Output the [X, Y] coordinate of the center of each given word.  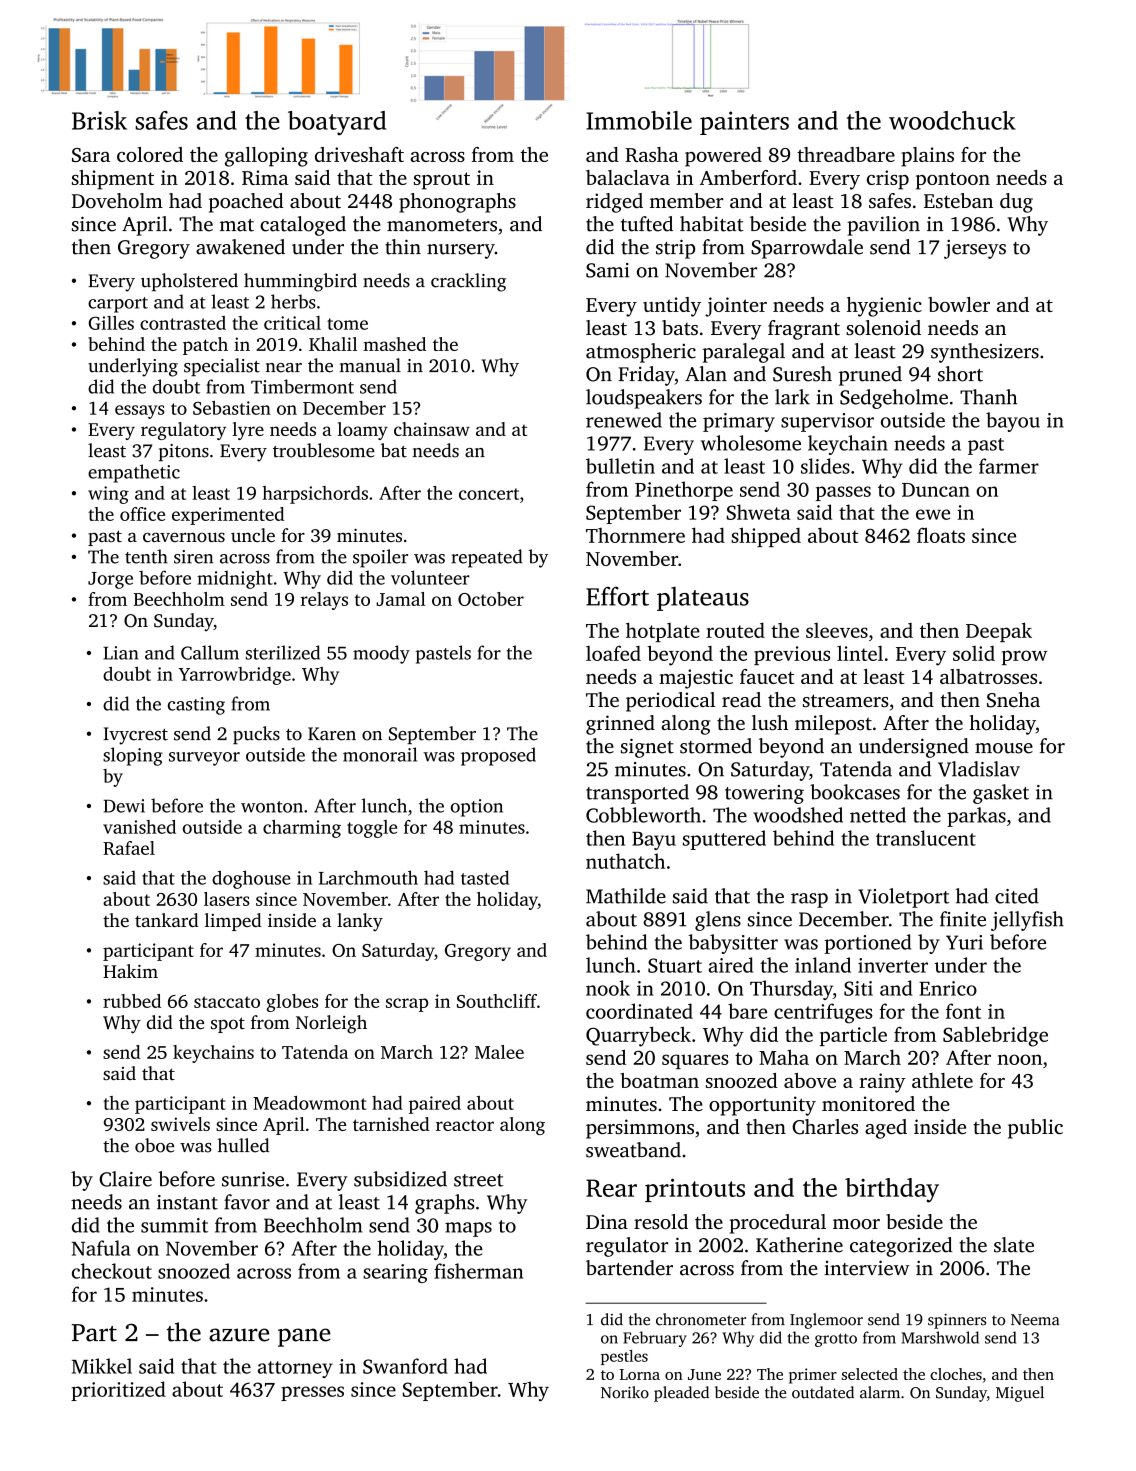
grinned [620, 725]
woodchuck [952, 120]
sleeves [837, 630]
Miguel [1020, 1394]
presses [312, 1393]
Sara [91, 155]
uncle [253, 535]
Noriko [625, 1392]
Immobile [639, 120]
